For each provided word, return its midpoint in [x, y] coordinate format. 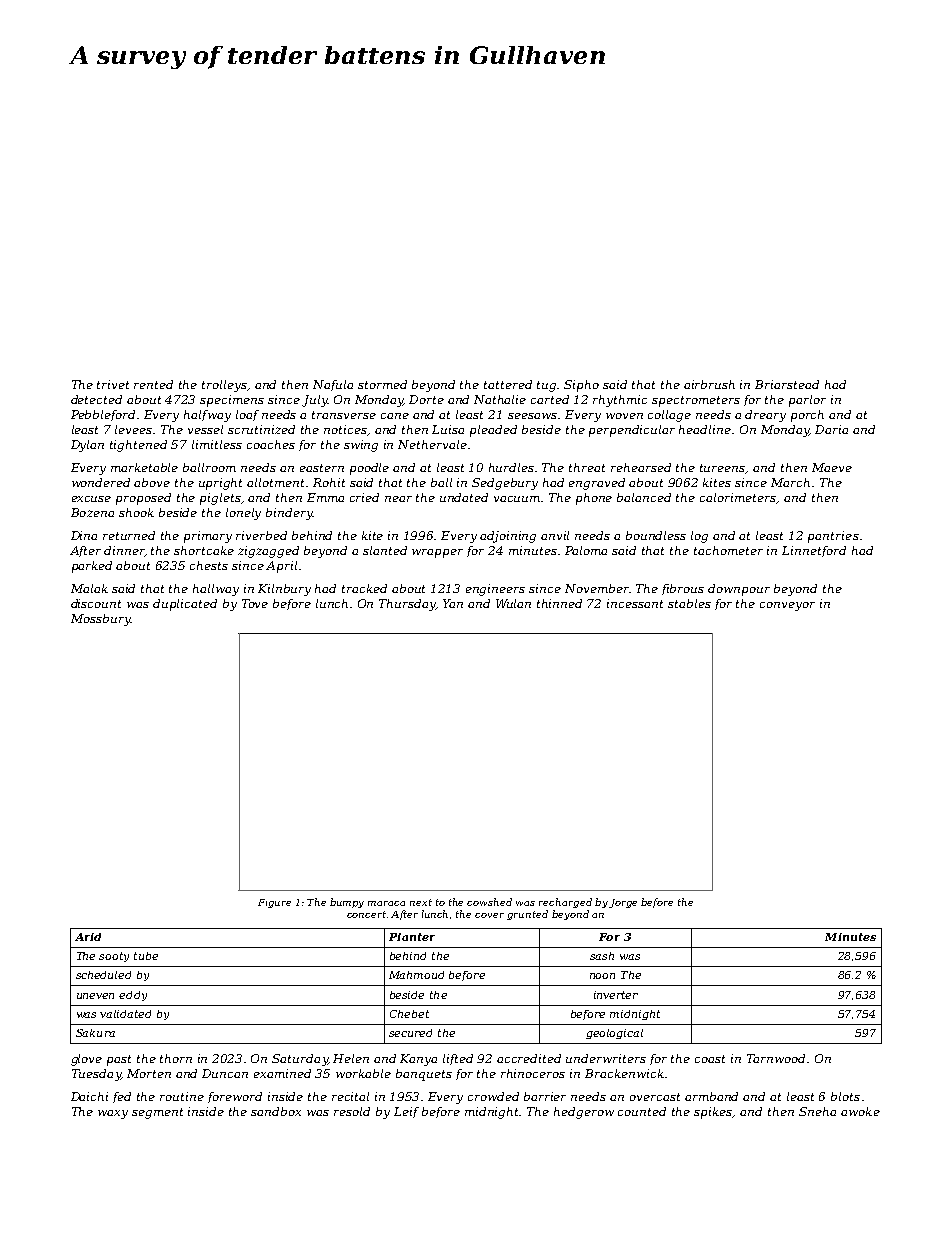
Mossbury [100, 620]
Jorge [623, 903]
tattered [508, 384]
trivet [113, 384]
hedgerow [584, 1113]
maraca [386, 903]
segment [157, 1113]
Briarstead [787, 384]
